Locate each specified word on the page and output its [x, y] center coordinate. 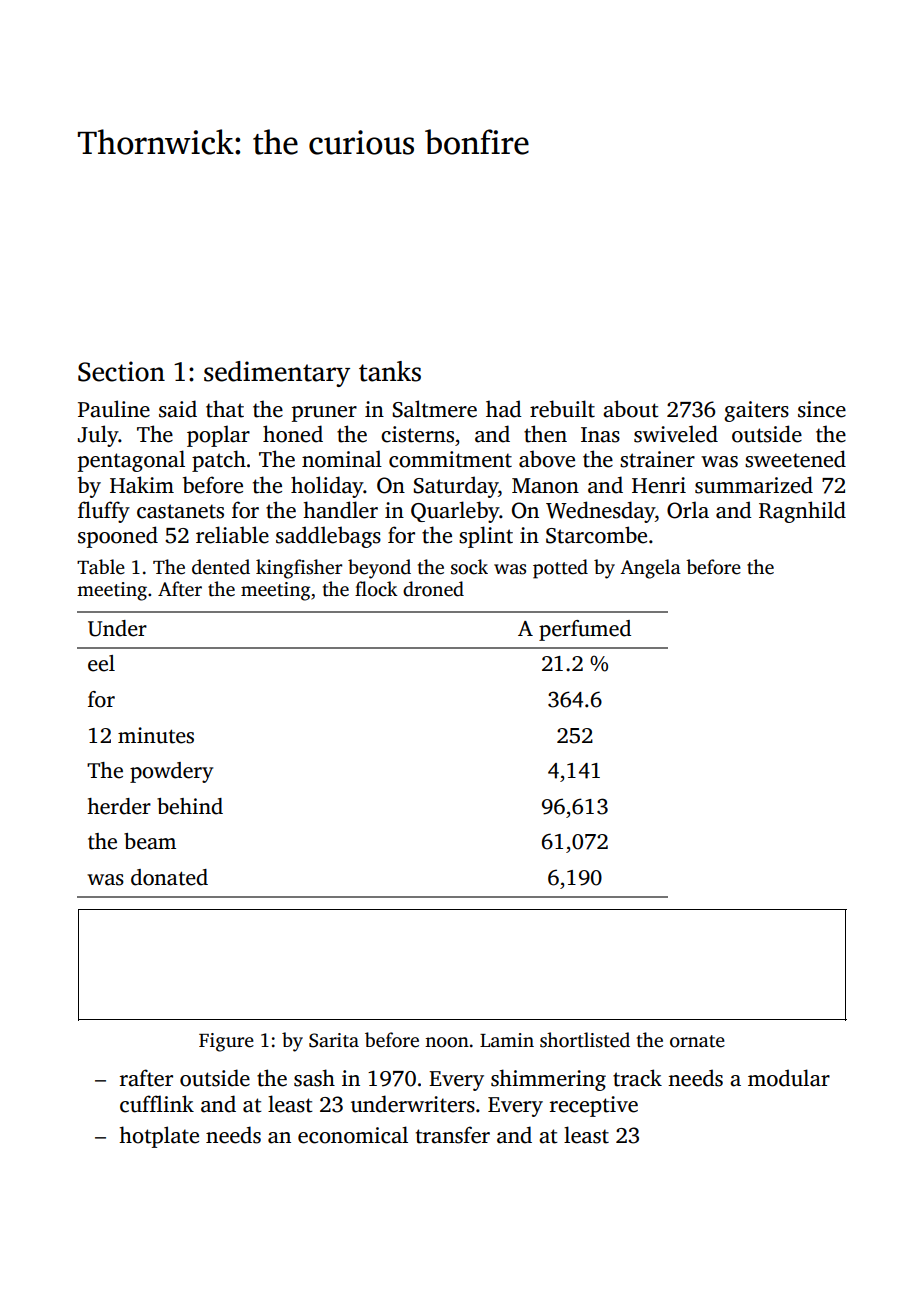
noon [447, 1042]
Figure [226, 1042]
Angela [650, 569]
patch [219, 461]
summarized [754, 485]
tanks [390, 371]
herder [119, 806]
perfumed [585, 630]
